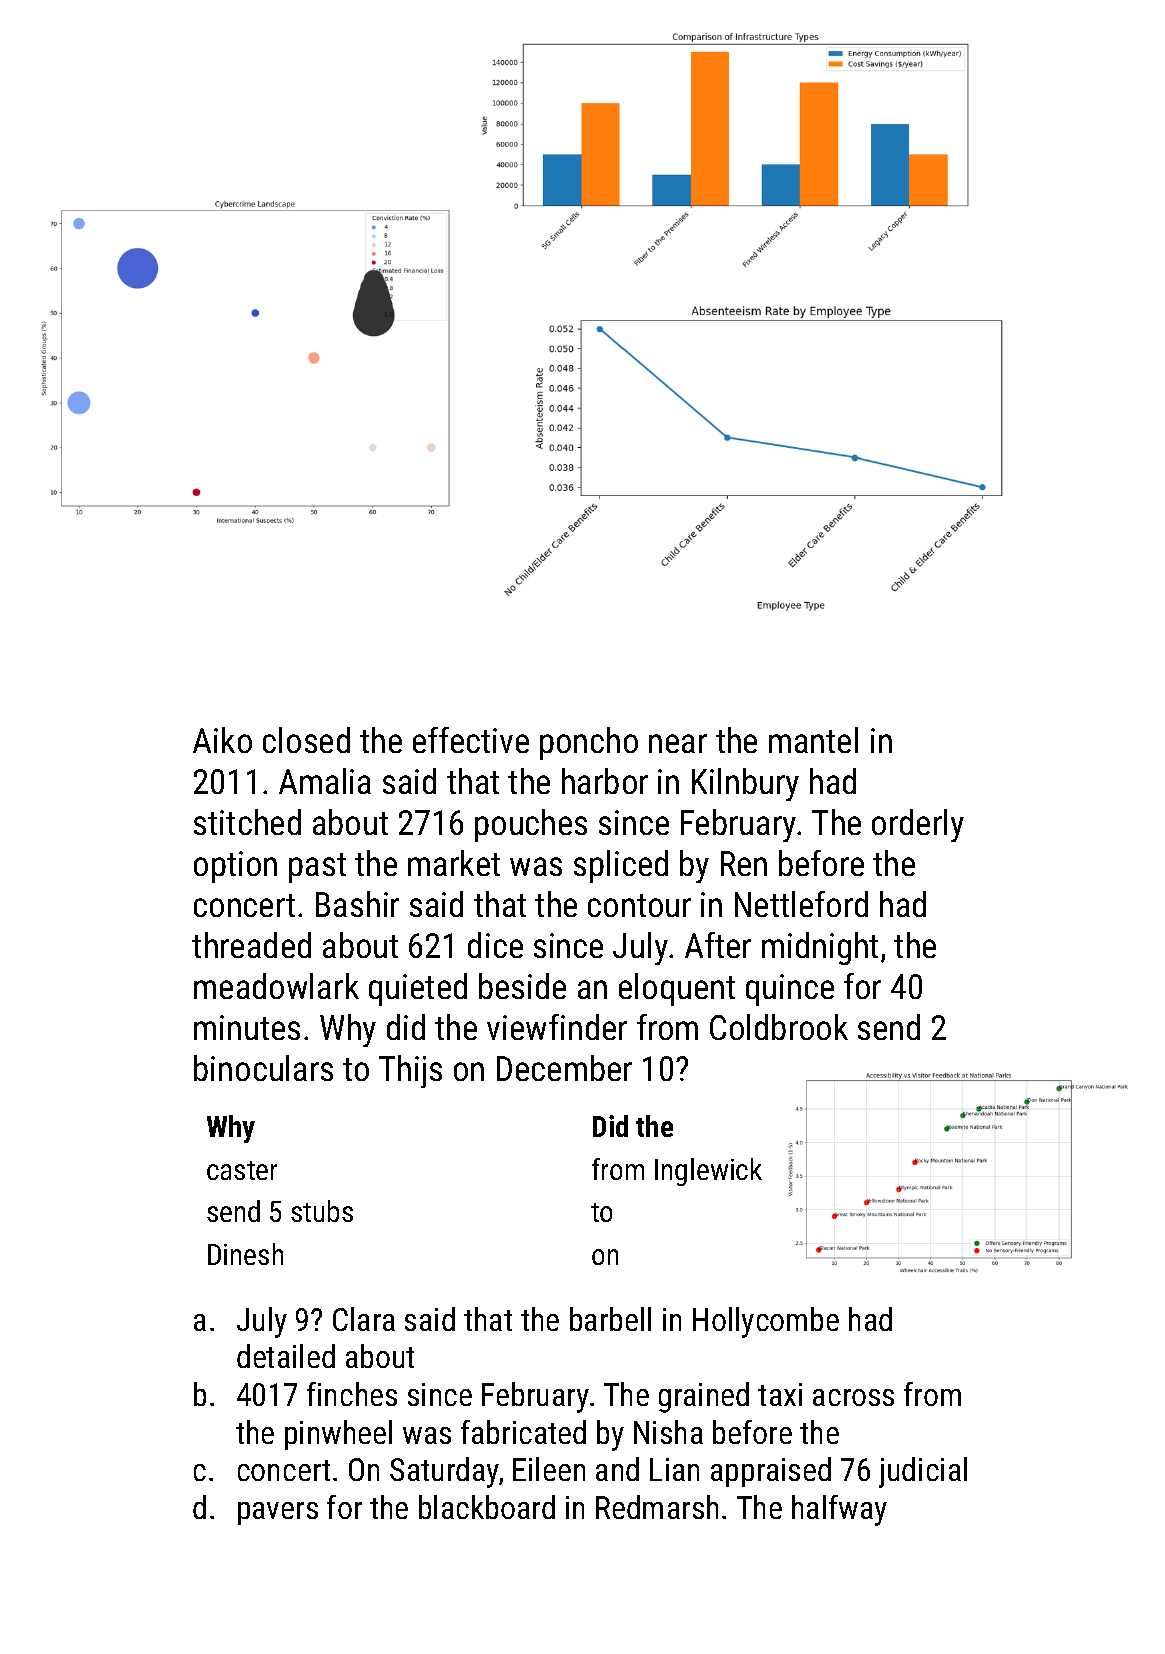 Image resolution: width=1165 pixels, height=1654 pixels. I want to click on Thijs, so click(410, 1071).
